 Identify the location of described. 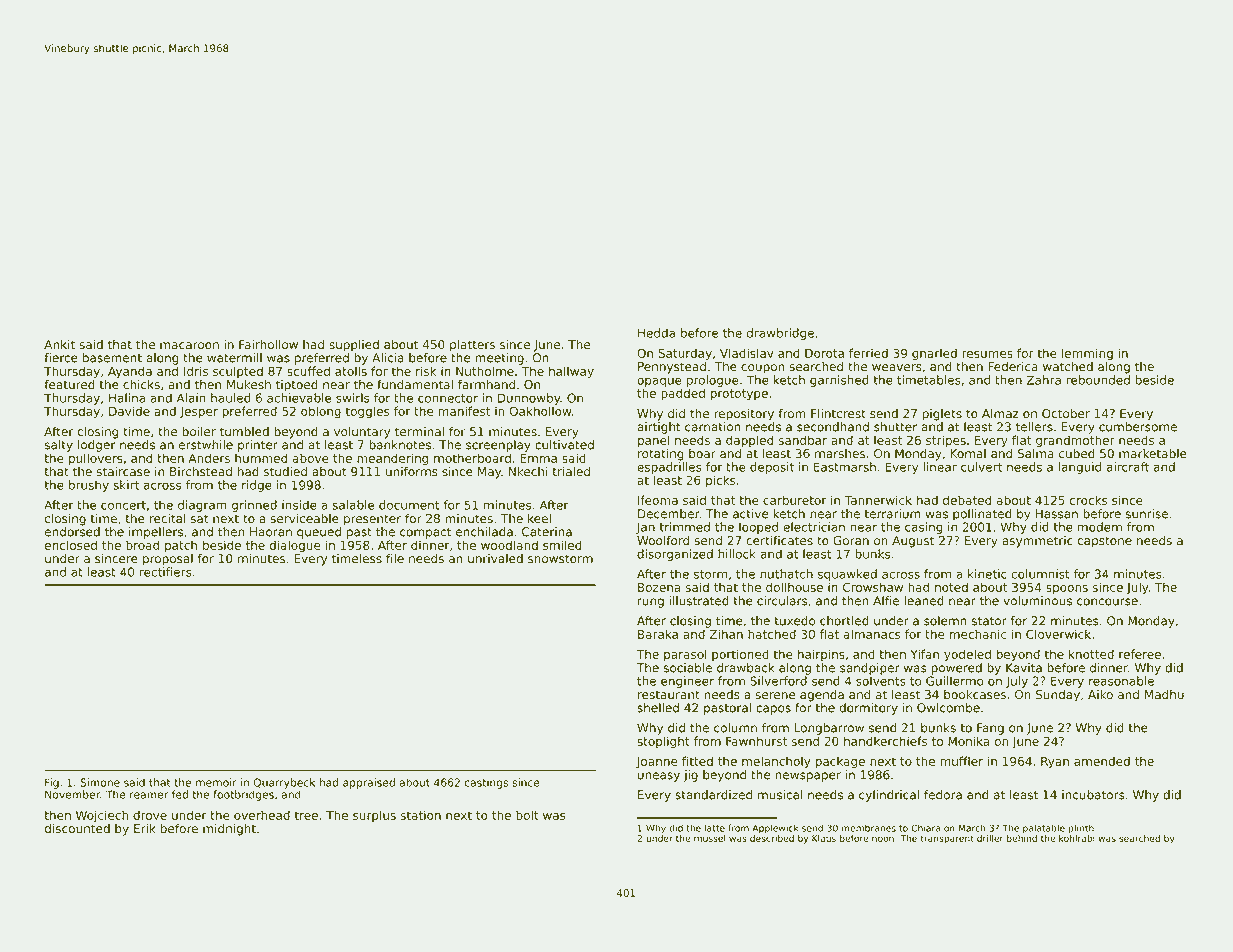
(772, 838).
